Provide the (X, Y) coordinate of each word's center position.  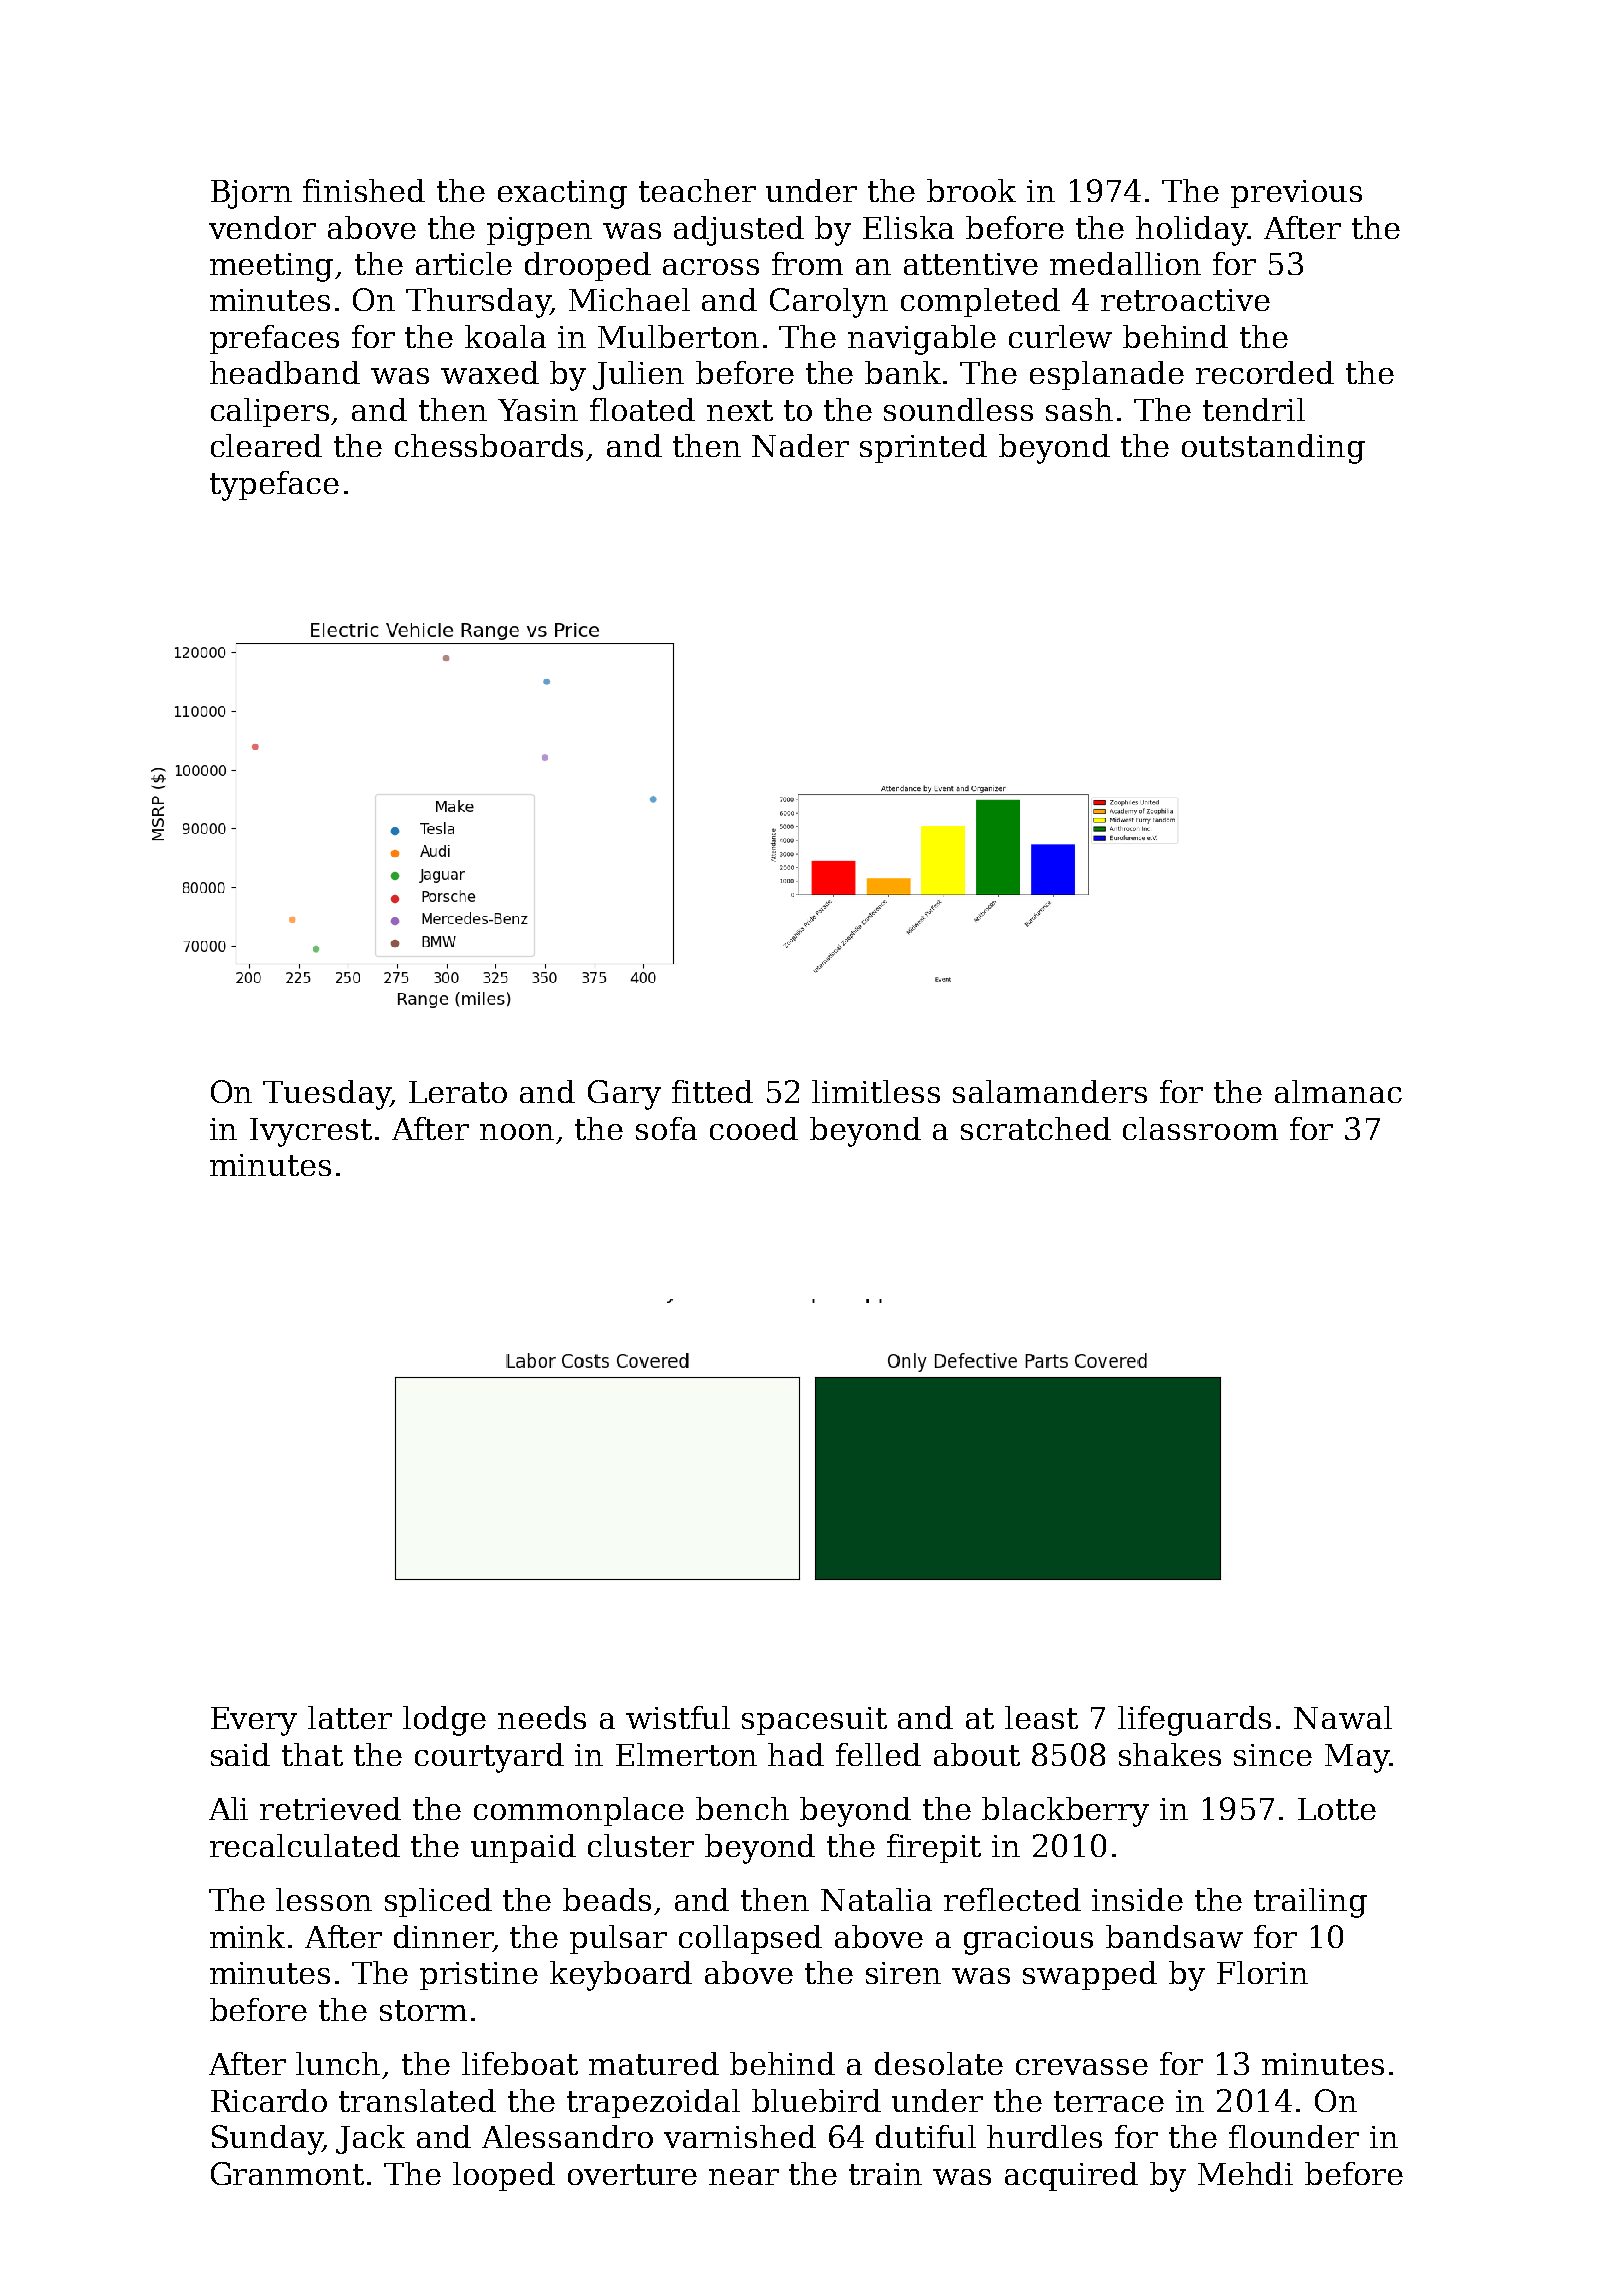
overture (632, 2174)
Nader (800, 445)
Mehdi (1245, 2173)
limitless (876, 1091)
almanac (1338, 1091)
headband (285, 372)
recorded (1265, 372)
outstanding (1273, 449)
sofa (666, 1128)
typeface (274, 486)
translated (417, 2100)
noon (517, 1132)
